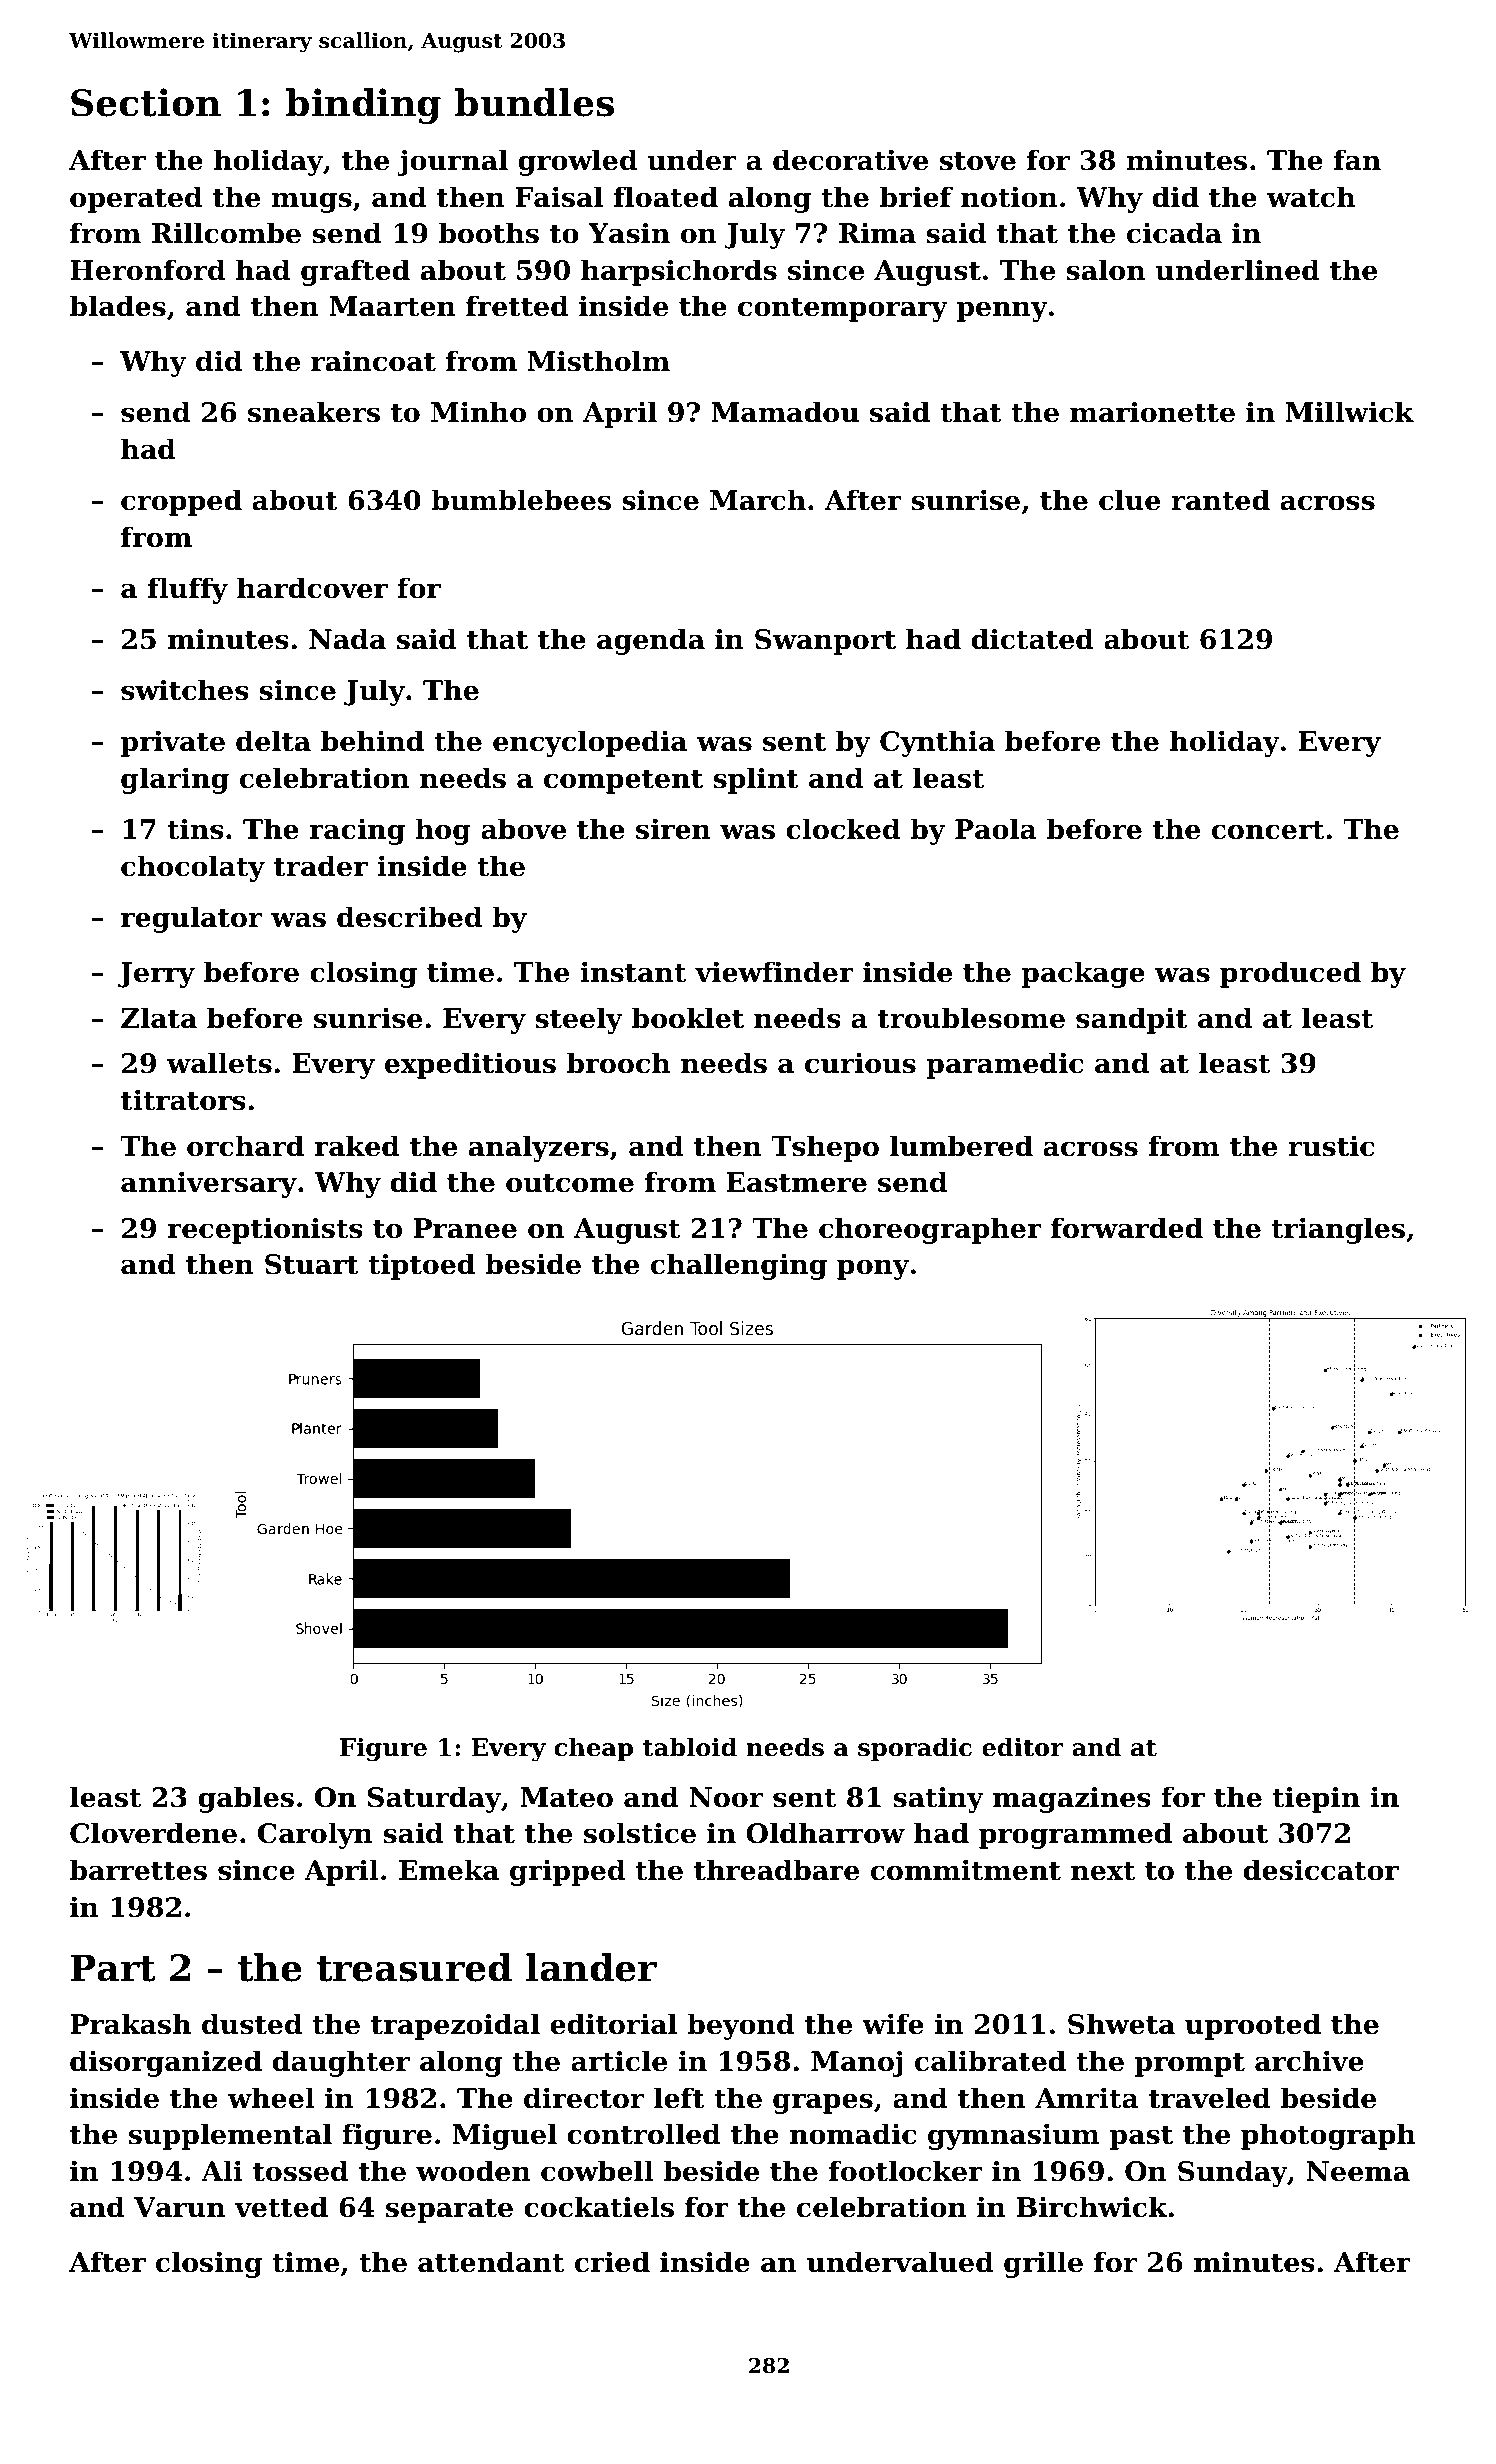 This image has height=2464, width=1496. Describe the element at coordinates (146, 102) in the image. I see `Section` at that location.
